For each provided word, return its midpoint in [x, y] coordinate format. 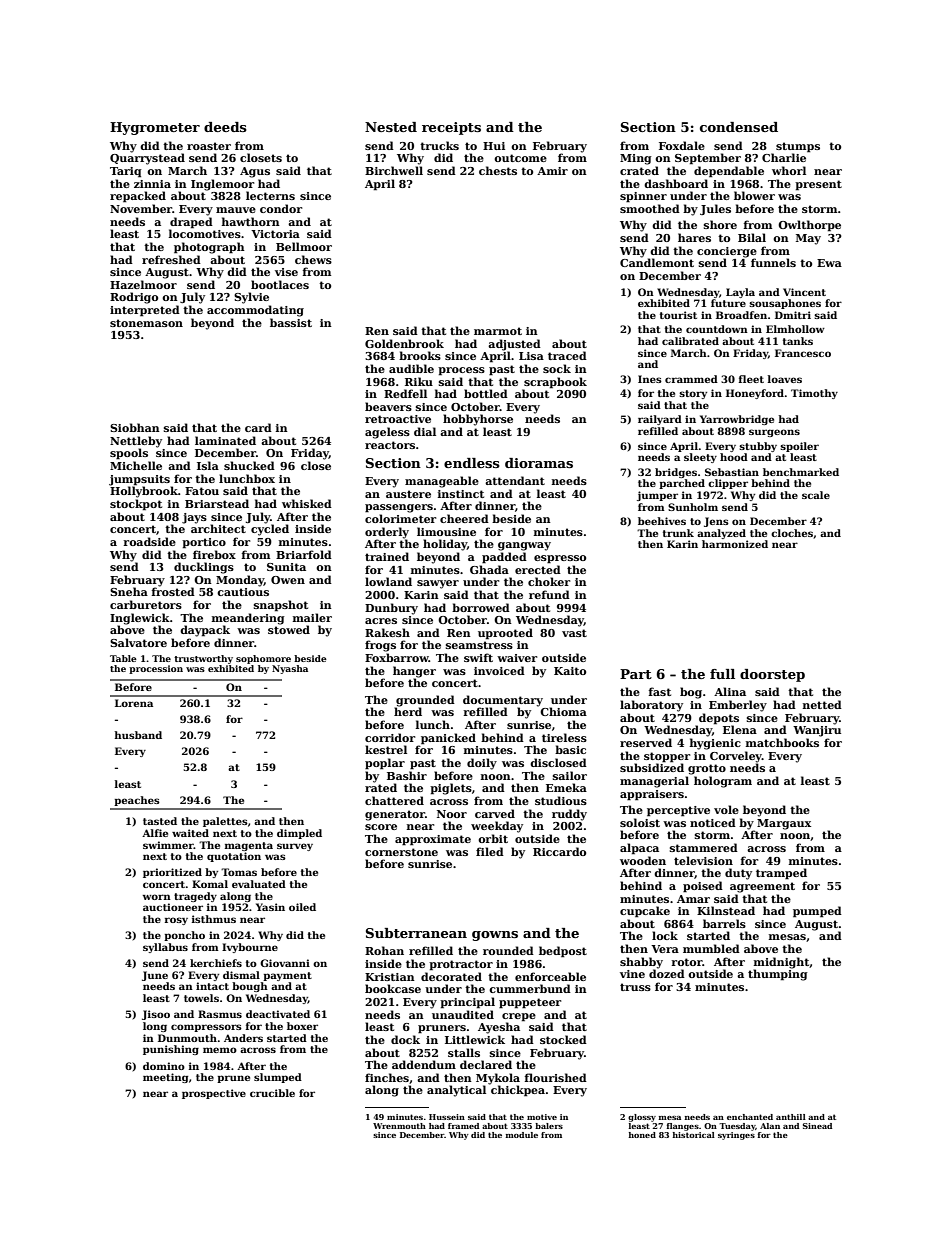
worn [157, 897]
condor [281, 208]
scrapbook [555, 383]
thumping [778, 975]
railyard [660, 420]
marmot [498, 331]
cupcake [645, 912]
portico [204, 543]
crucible [272, 1093]
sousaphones [785, 304]
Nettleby [136, 442]
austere [408, 494]
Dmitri [793, 315]
